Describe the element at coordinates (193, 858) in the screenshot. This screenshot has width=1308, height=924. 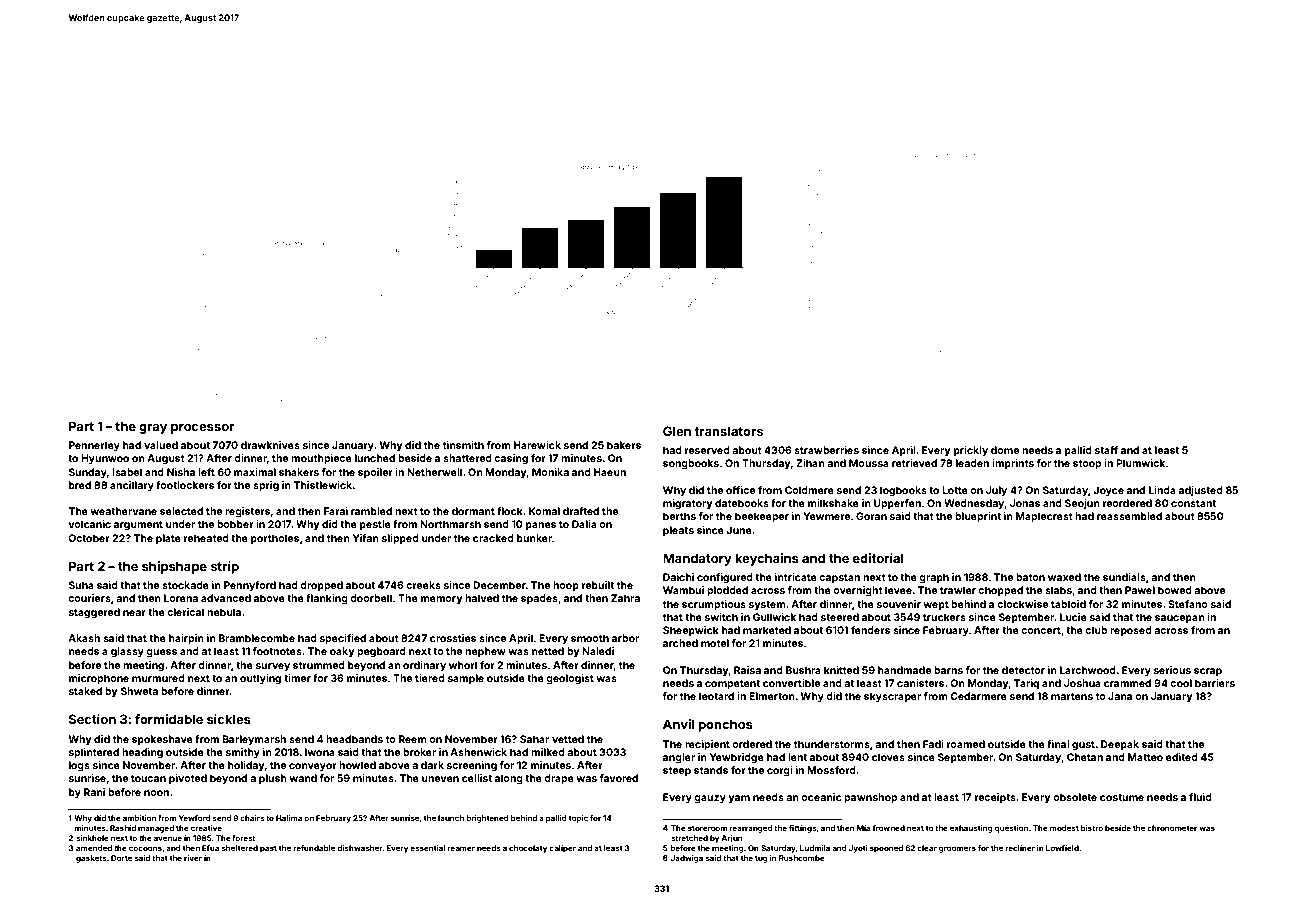
I see `river` at that location.
